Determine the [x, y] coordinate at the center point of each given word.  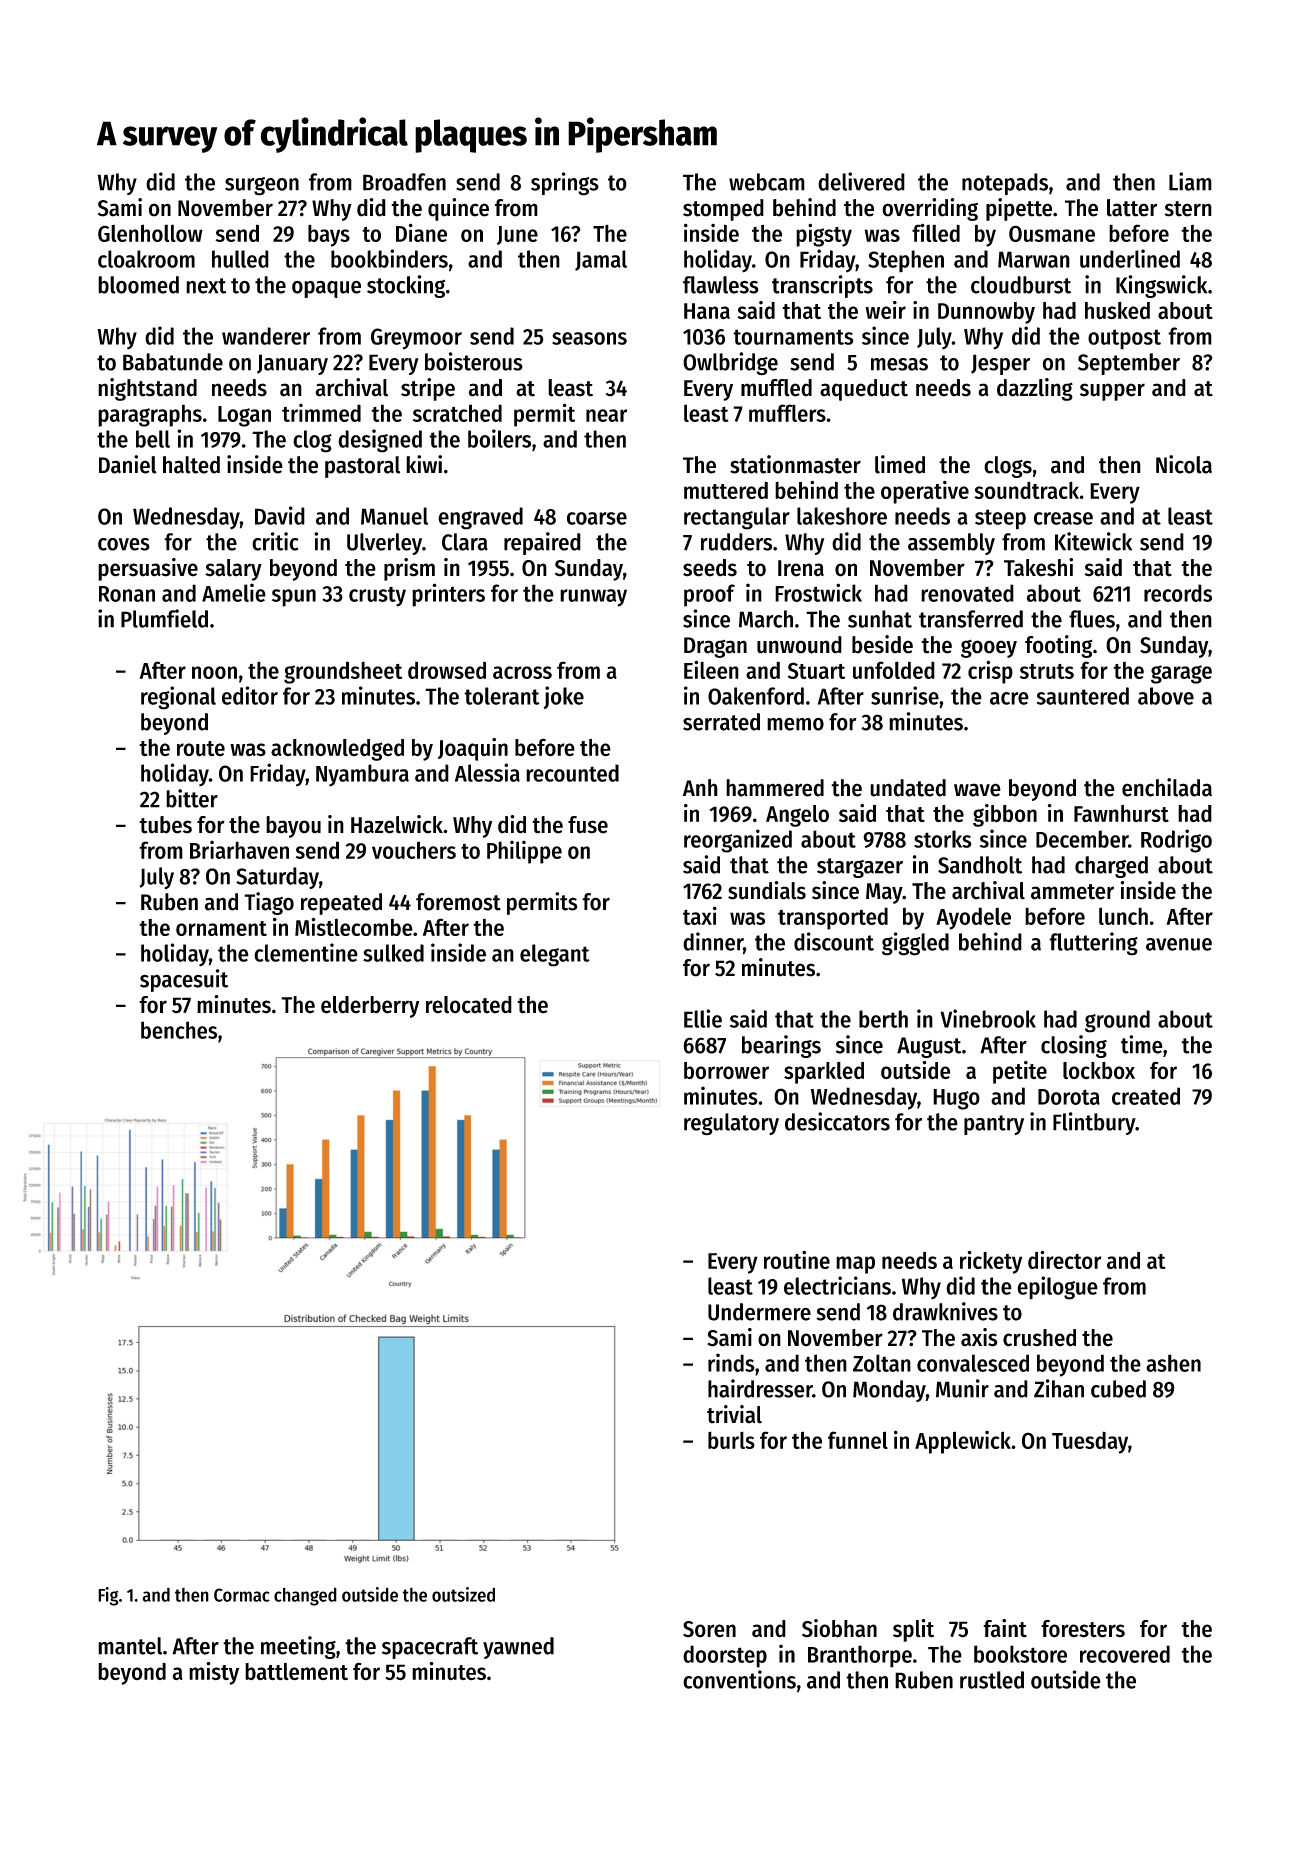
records [1178, 593]
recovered [1125, 1654]
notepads [1005, 184]
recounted [572, 773]
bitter [192, 798]
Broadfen [404, 182]
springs [565, 184]
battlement [296, 1672]
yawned [518, 1648]
